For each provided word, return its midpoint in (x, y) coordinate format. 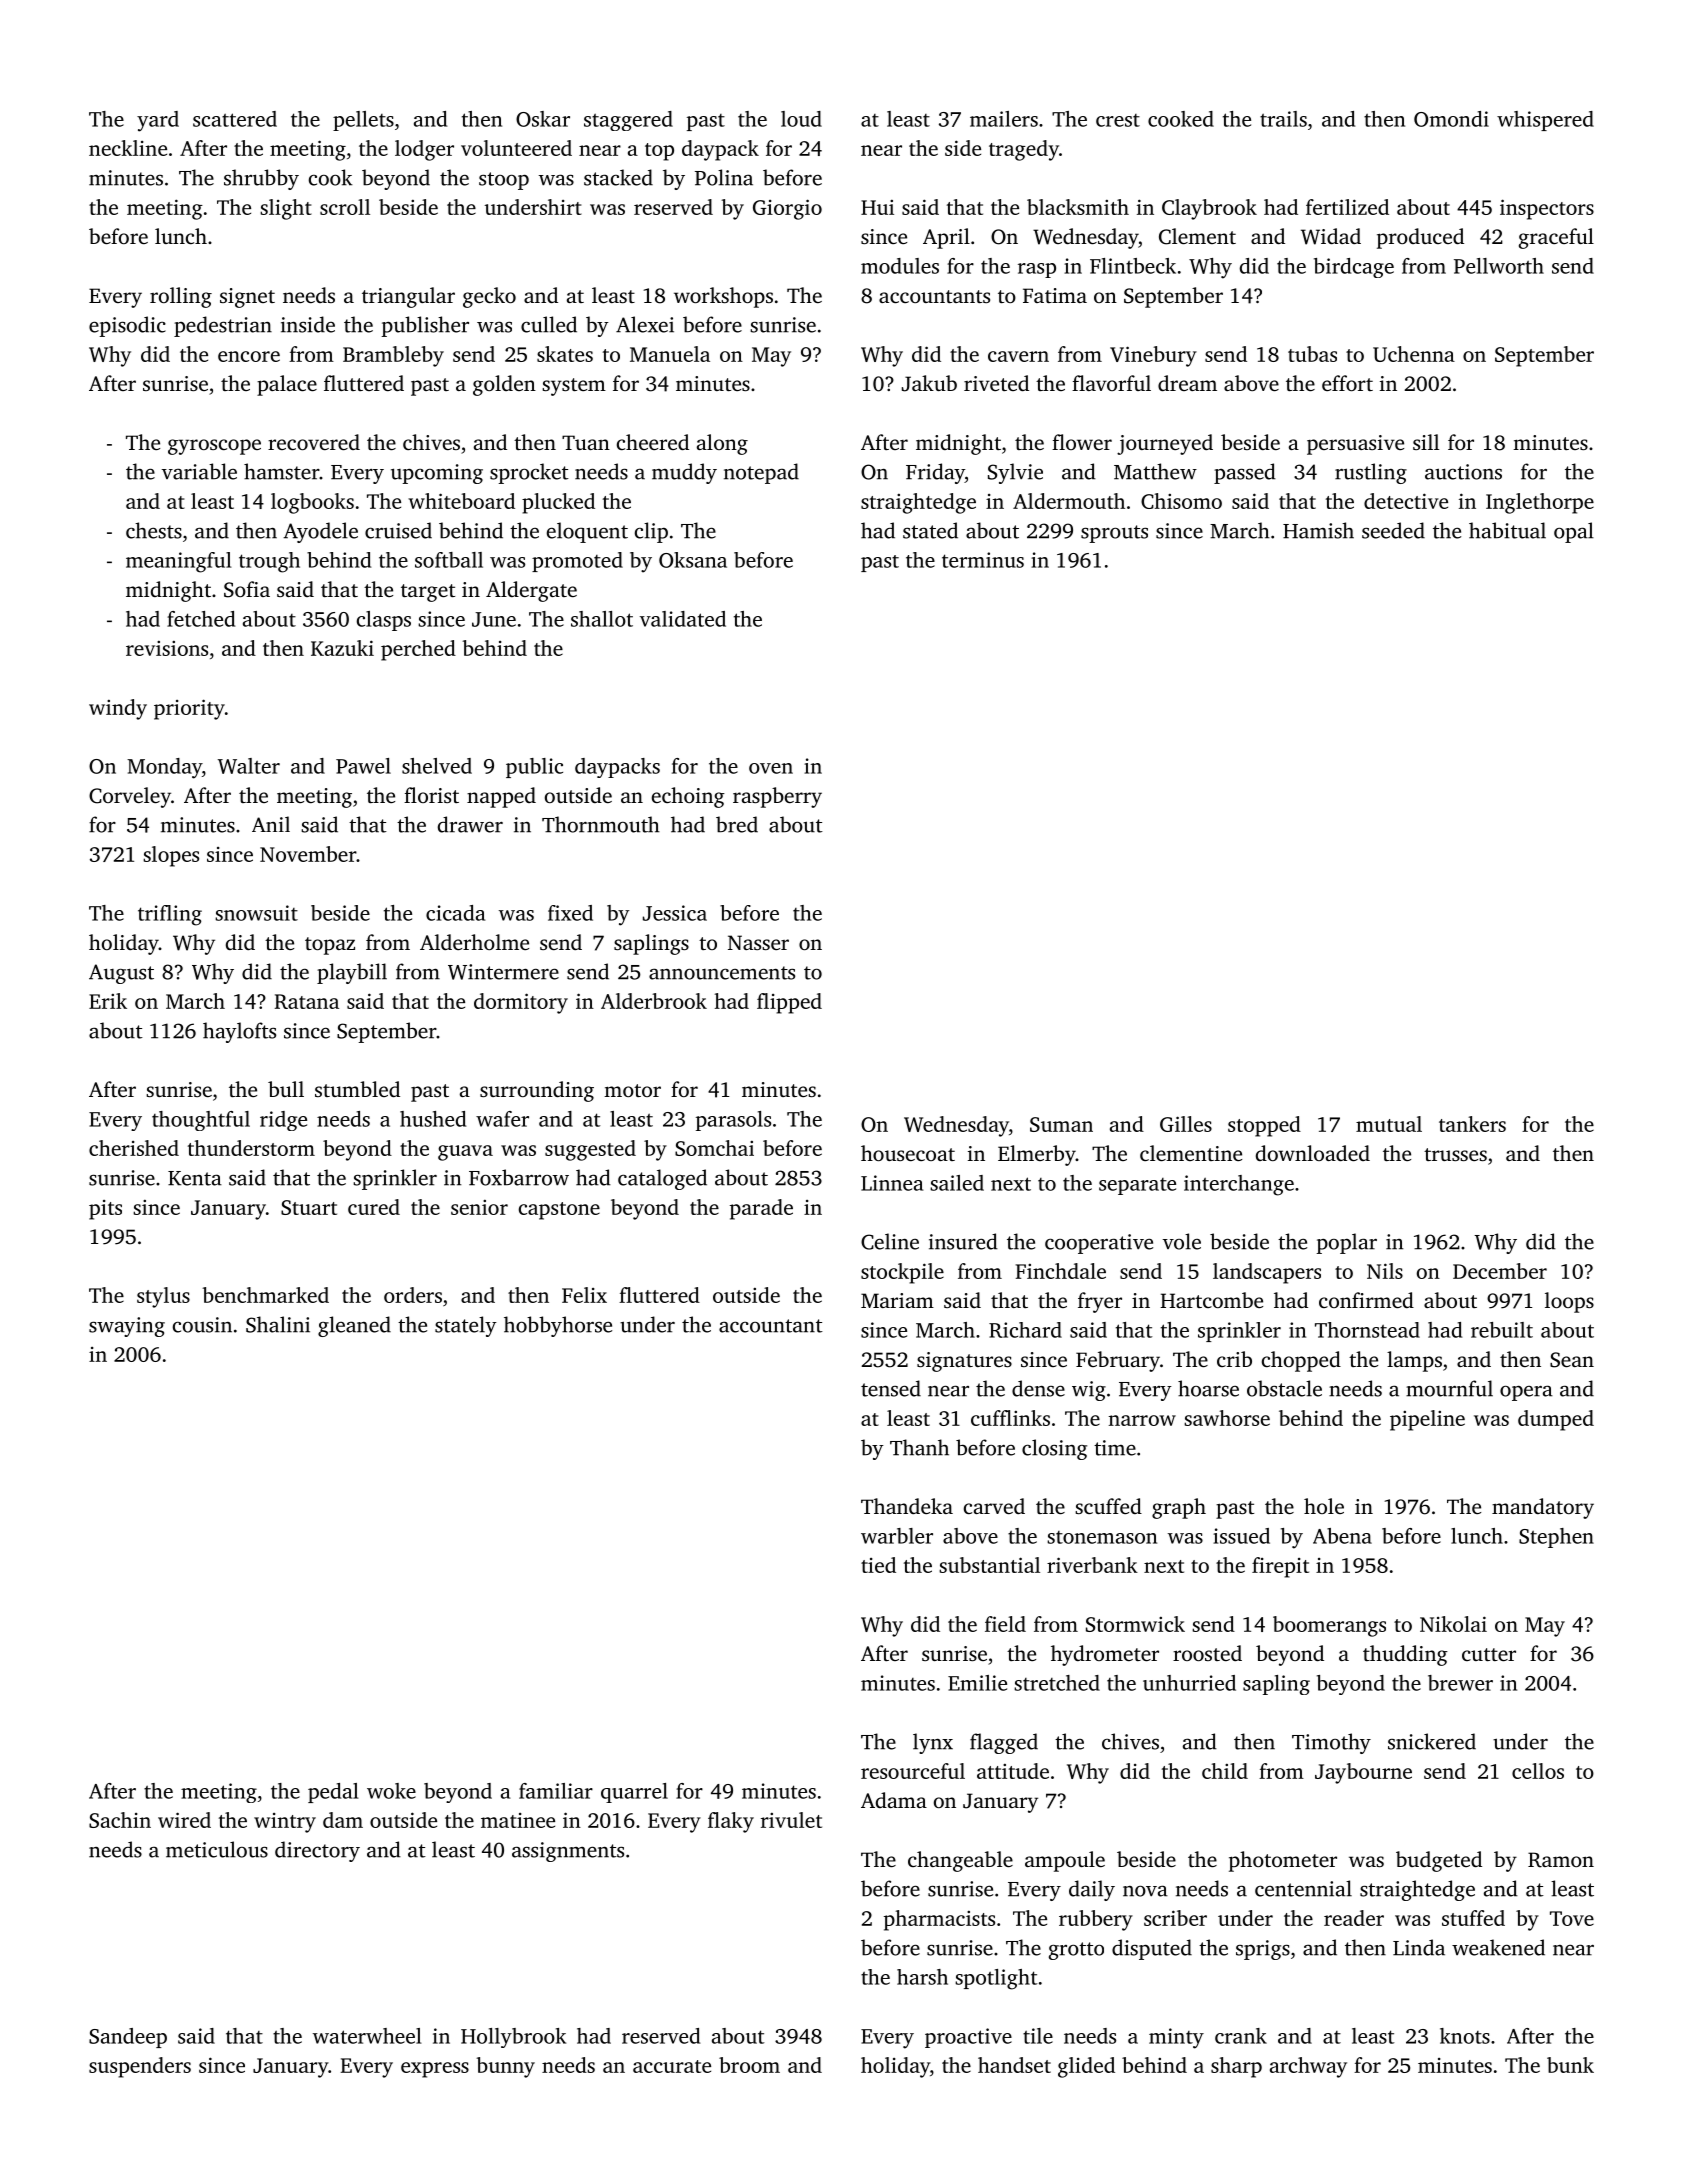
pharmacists (939, 1920)
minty (1176, 2038)
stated (930, 530)
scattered (235, 119)
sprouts (1114, 534)
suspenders (140, 2067)
